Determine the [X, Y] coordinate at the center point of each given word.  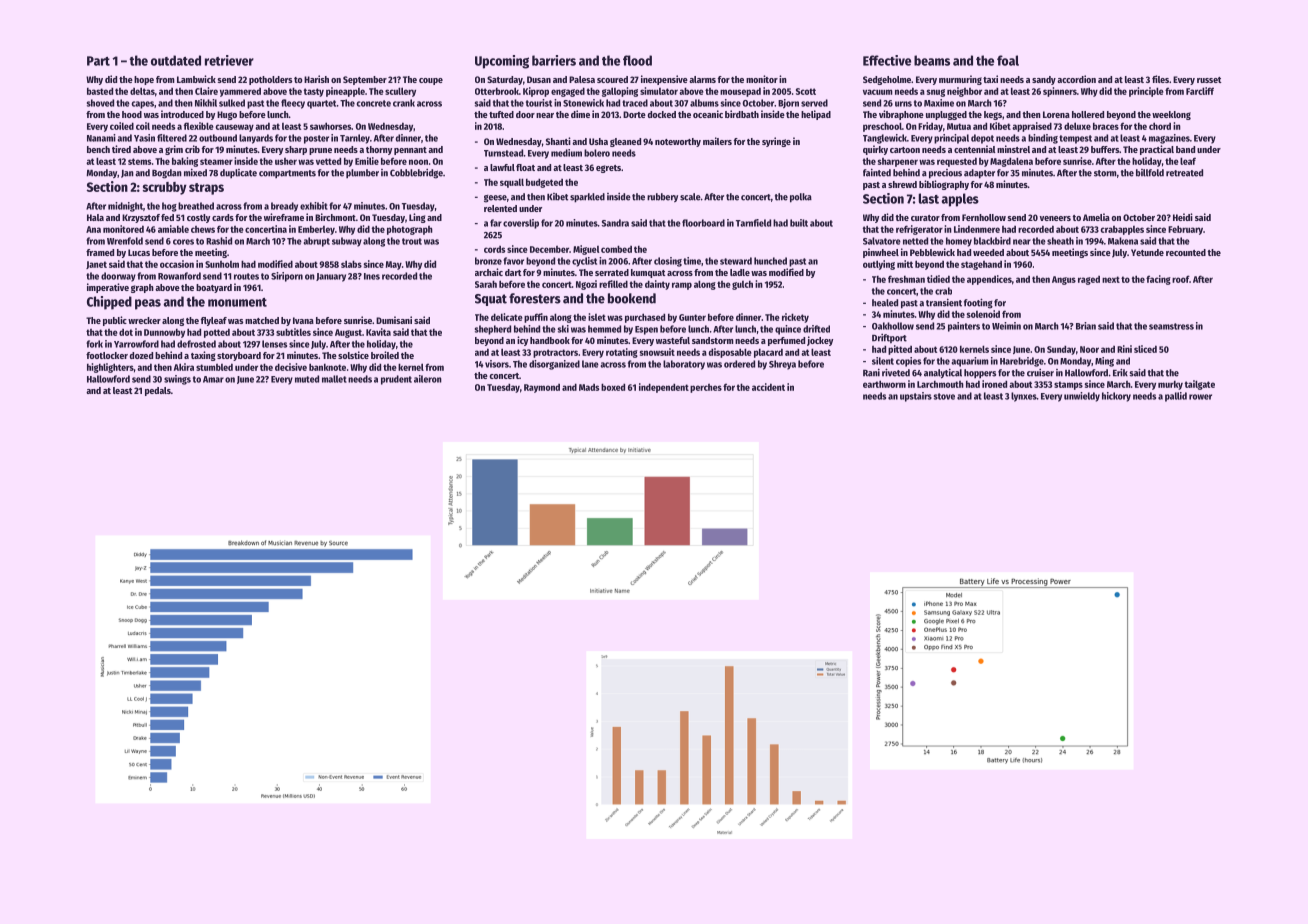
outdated [176, 60]
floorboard [703, 223]
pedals [158, 391]
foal [1008, 60]
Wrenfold [125, 241]
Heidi [1183, 217]
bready [284, 207]
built [799, 223]
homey [959, 242]
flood [637, 60]
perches [706, 388]
